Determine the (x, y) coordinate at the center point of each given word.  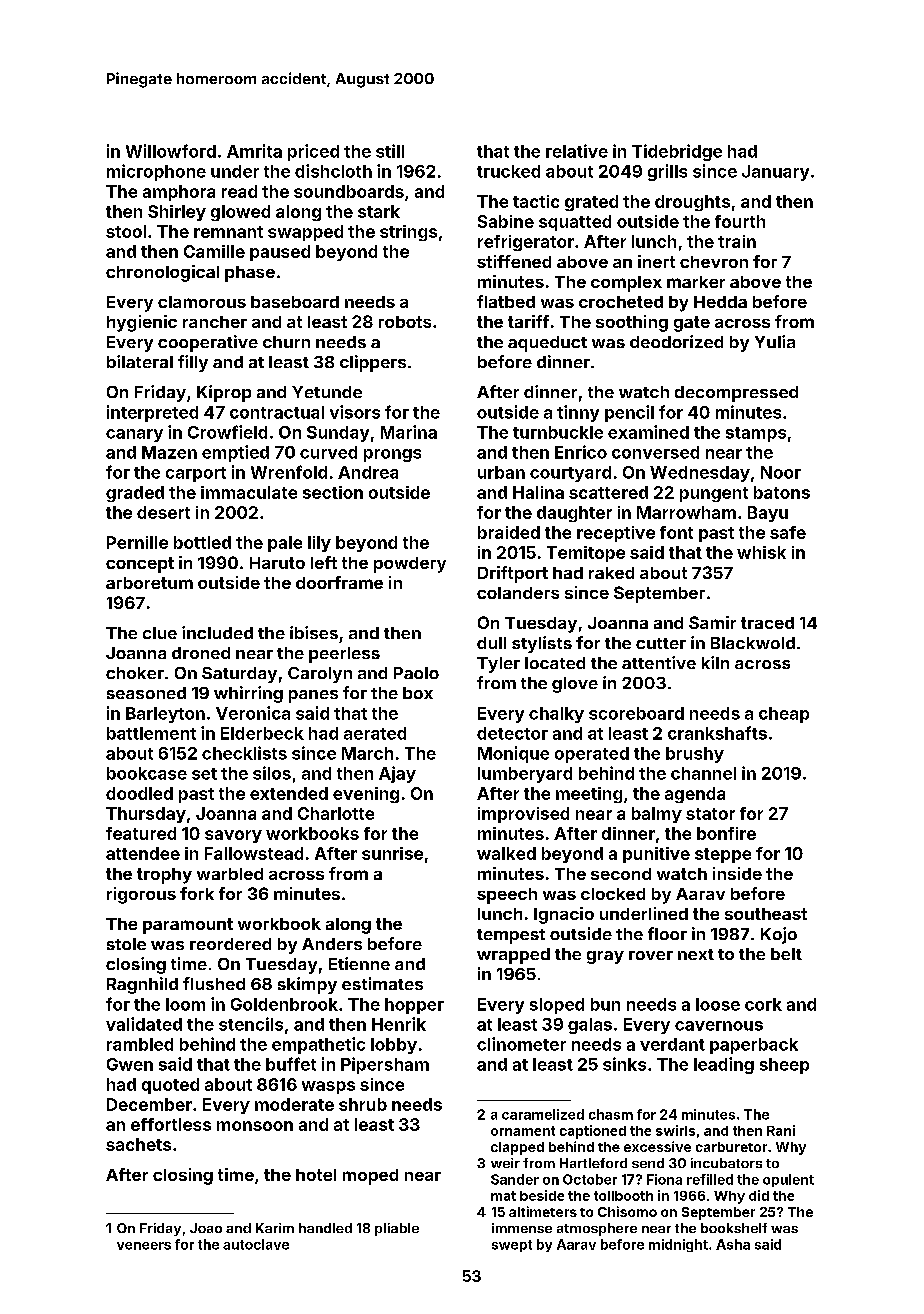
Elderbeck (262, 733)
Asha (733, 1244)
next (696, 954)
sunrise (392, 853)
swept (512, 1246)
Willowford (171, 151)
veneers (144, 1246)
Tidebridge (677, 152)
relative (577, 151)
